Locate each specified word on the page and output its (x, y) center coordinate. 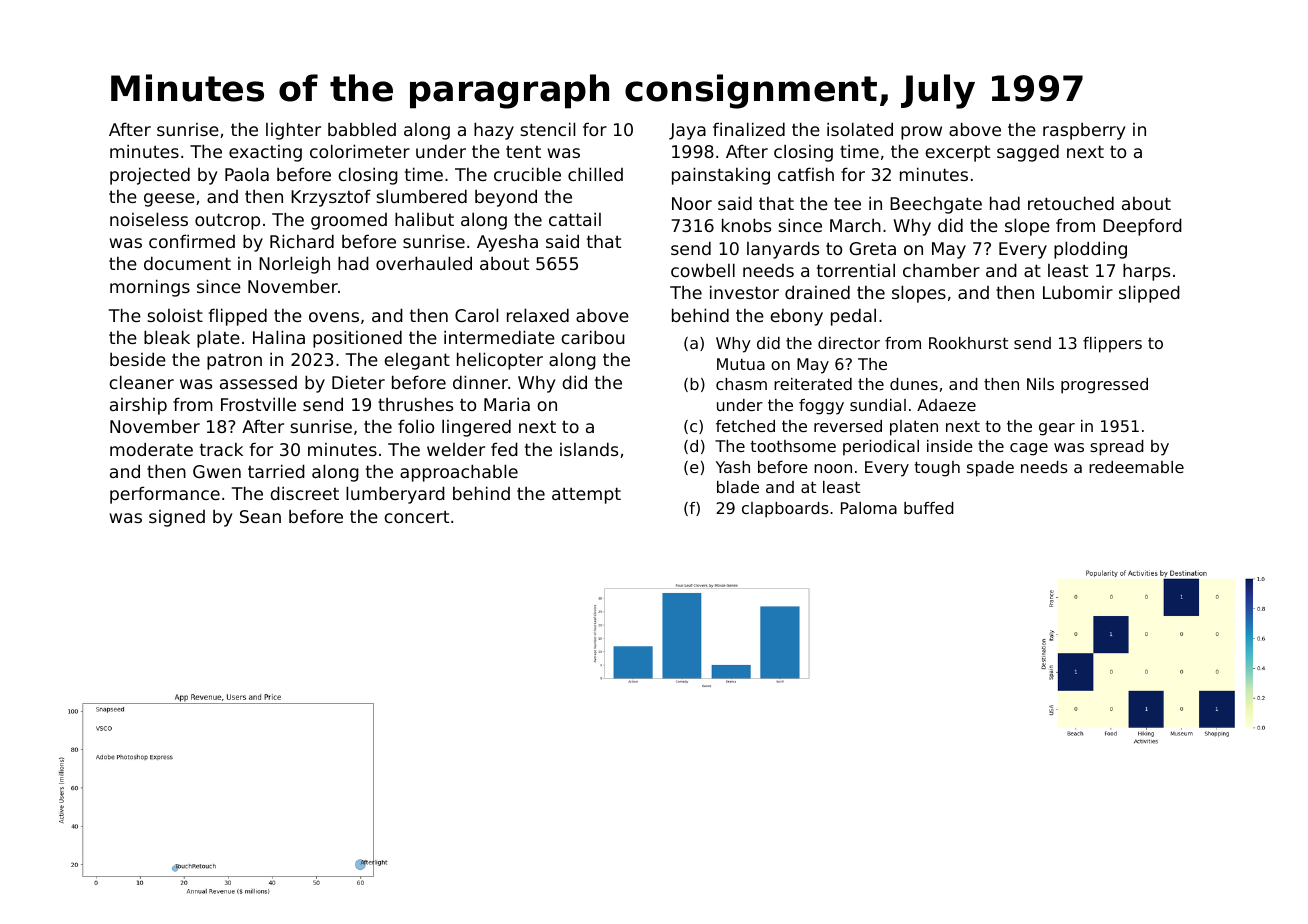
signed (177, 518)
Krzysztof (331, 198)
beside (138, 359)
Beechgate (936, 205)
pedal (853, 317)
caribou (593, 337)
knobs (746, 225)
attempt (586, 495)
